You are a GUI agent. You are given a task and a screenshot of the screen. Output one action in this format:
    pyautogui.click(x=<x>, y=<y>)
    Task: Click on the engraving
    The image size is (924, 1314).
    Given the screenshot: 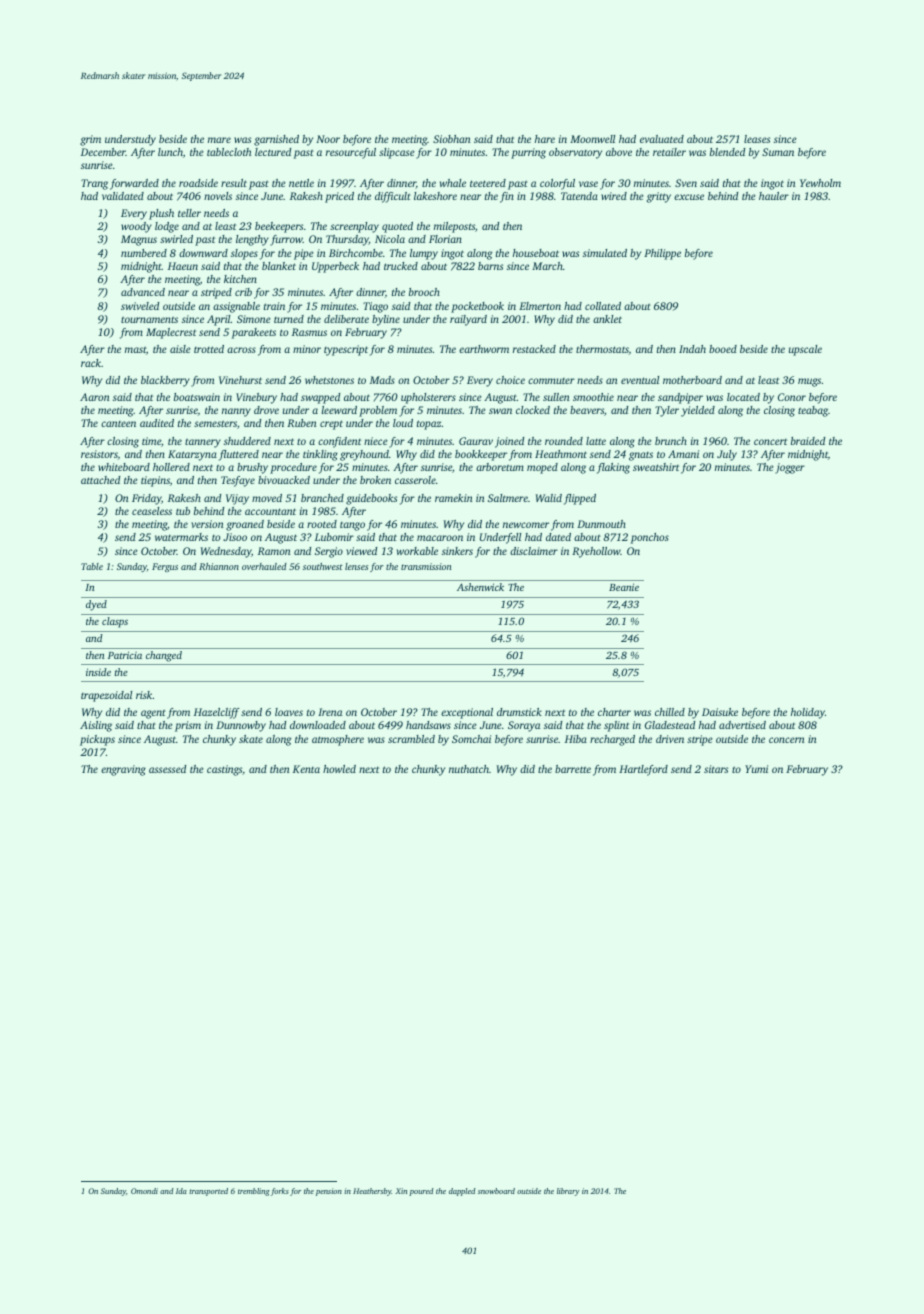 What is the action you would take?
    pyautogui.click(x=123, y=770)
